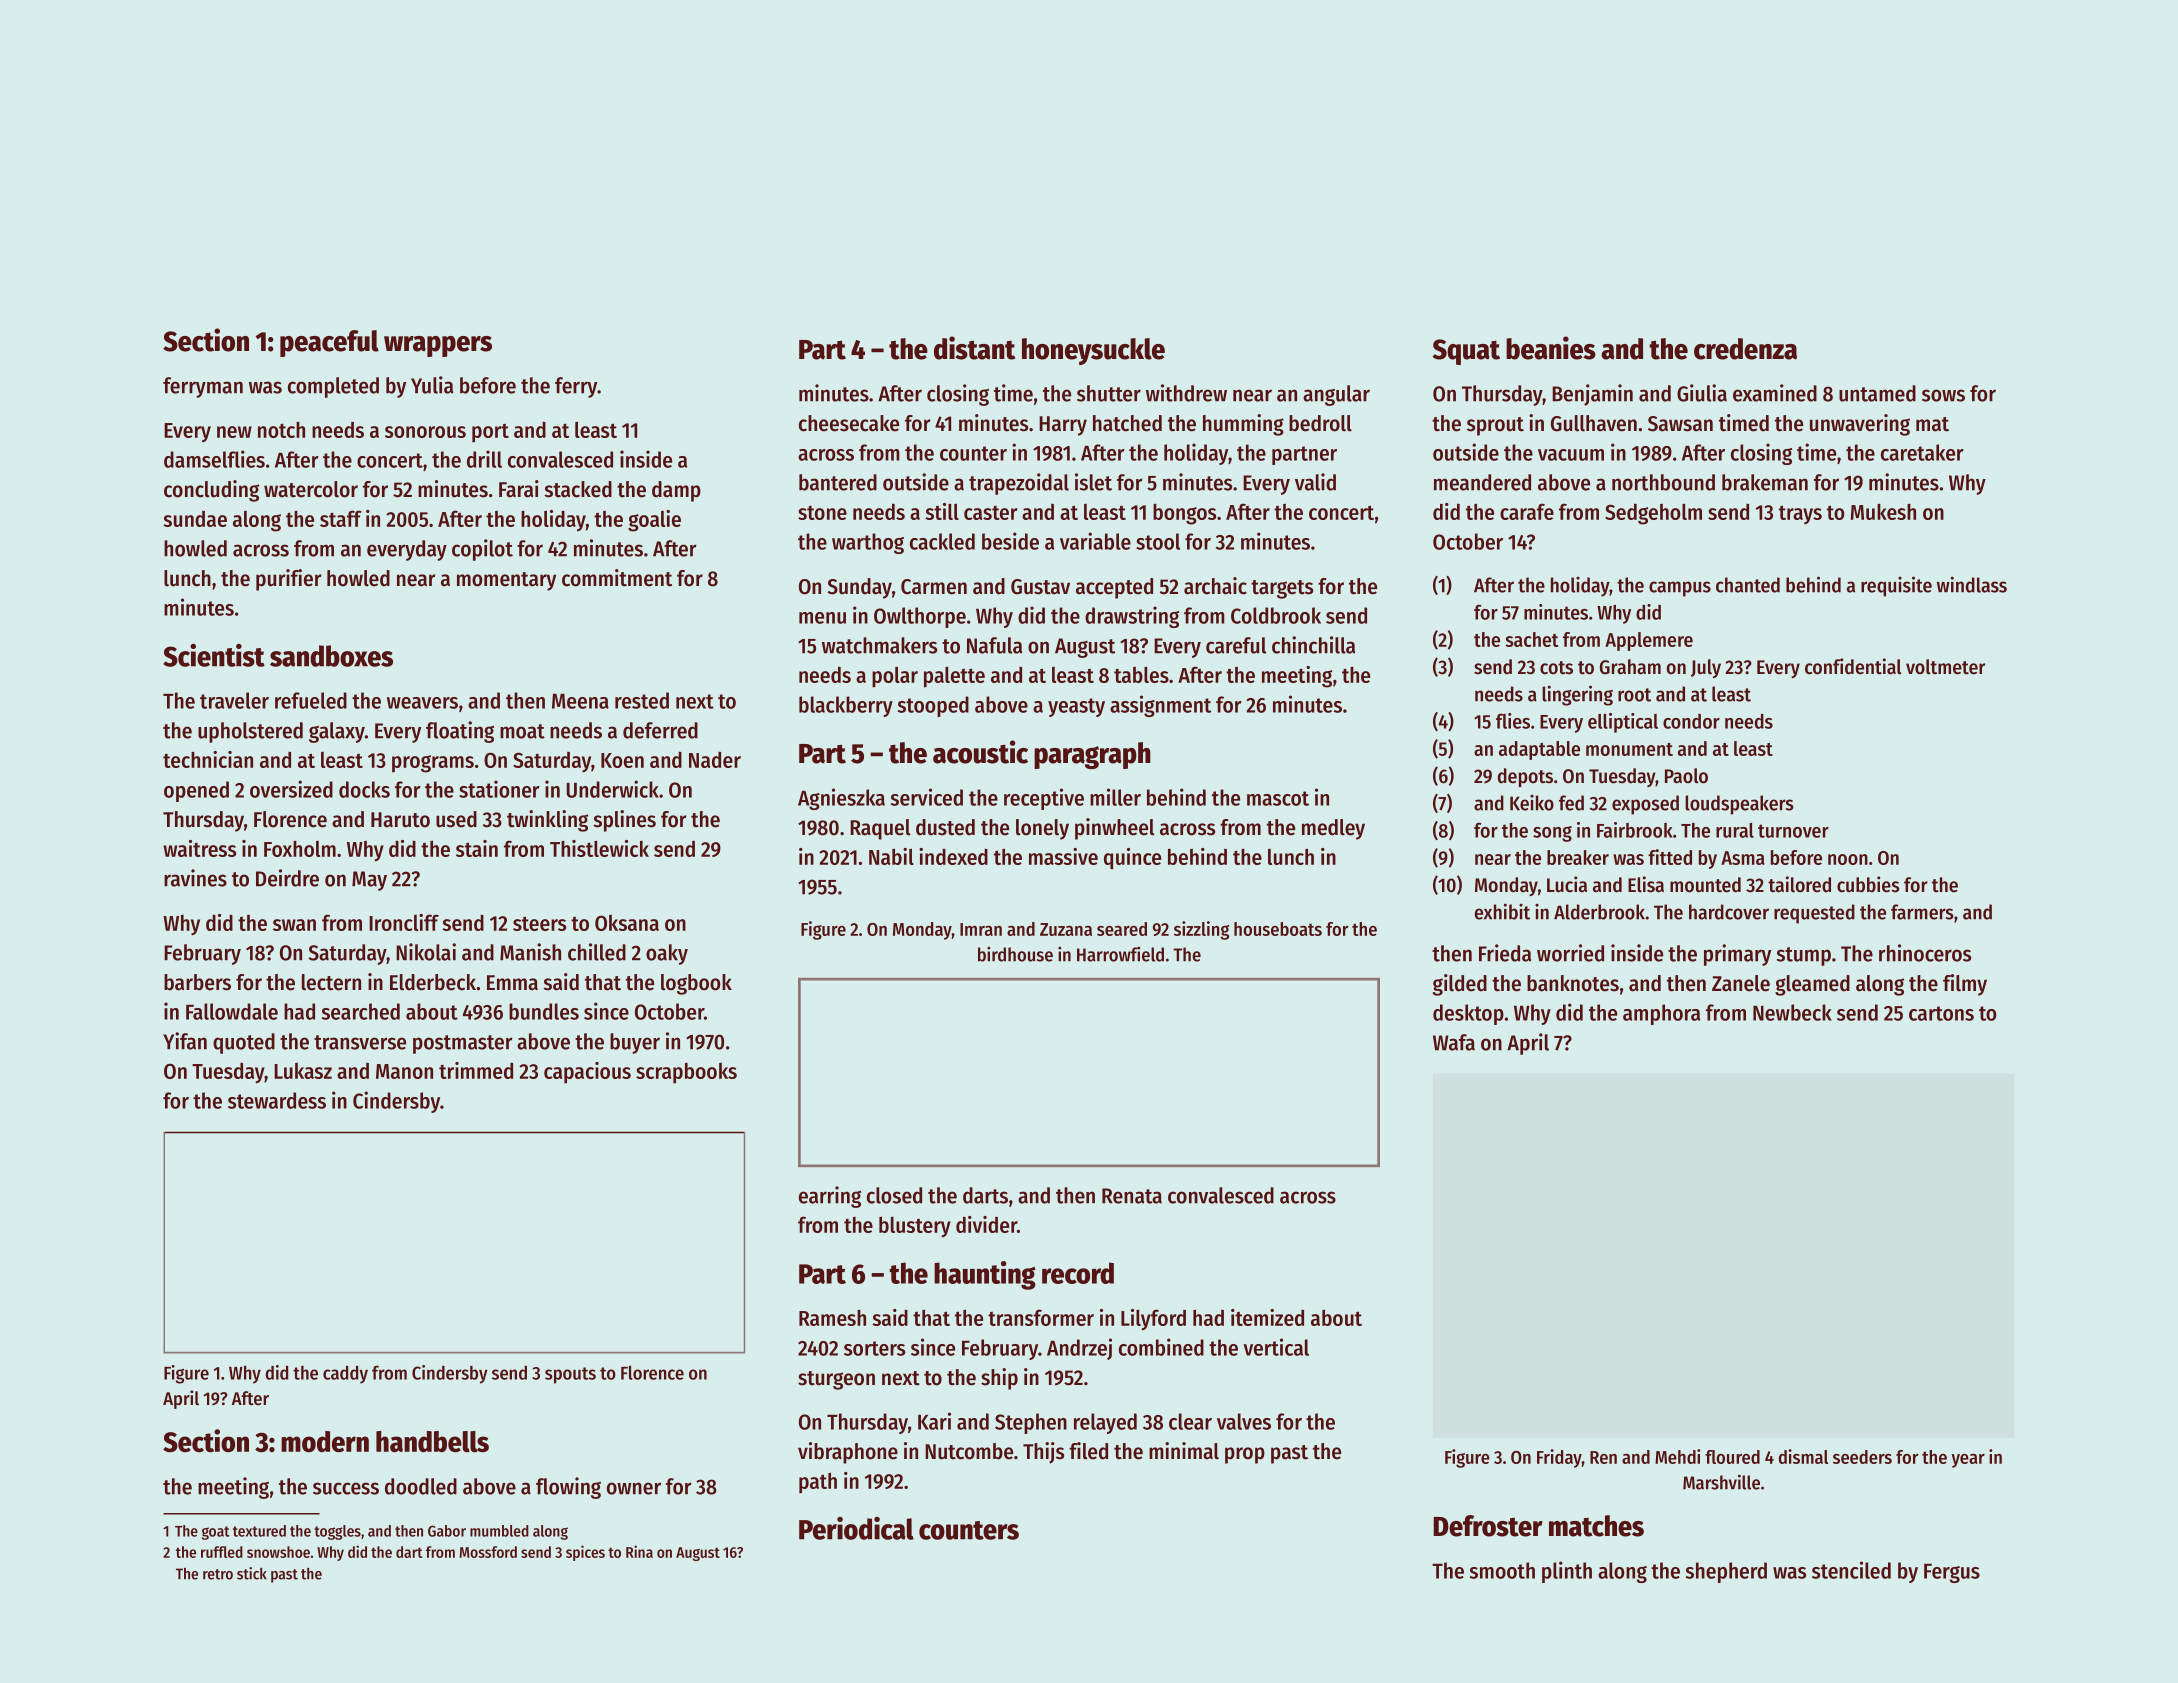 Image resolution: width=2178 pixels, height=1683 pixels. I want to click on plinth, so click(1567, 1572).
